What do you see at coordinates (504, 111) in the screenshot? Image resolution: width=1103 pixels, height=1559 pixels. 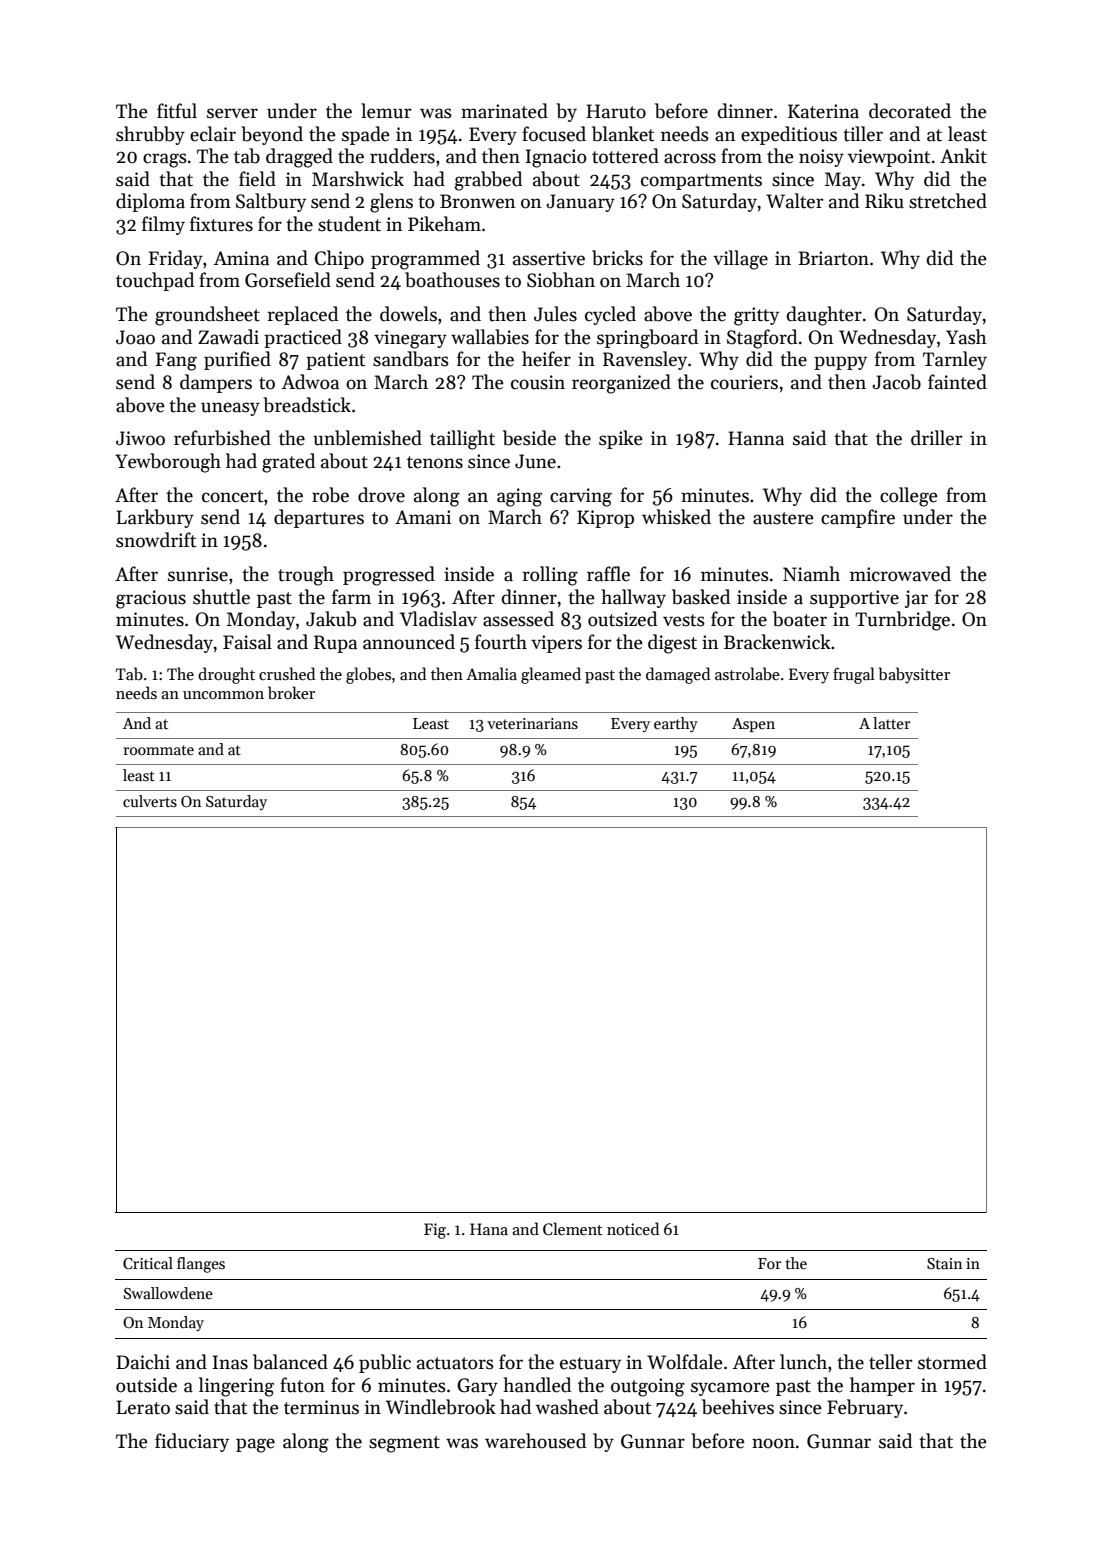 I see `marinated` at bounding box center [504, 111].
